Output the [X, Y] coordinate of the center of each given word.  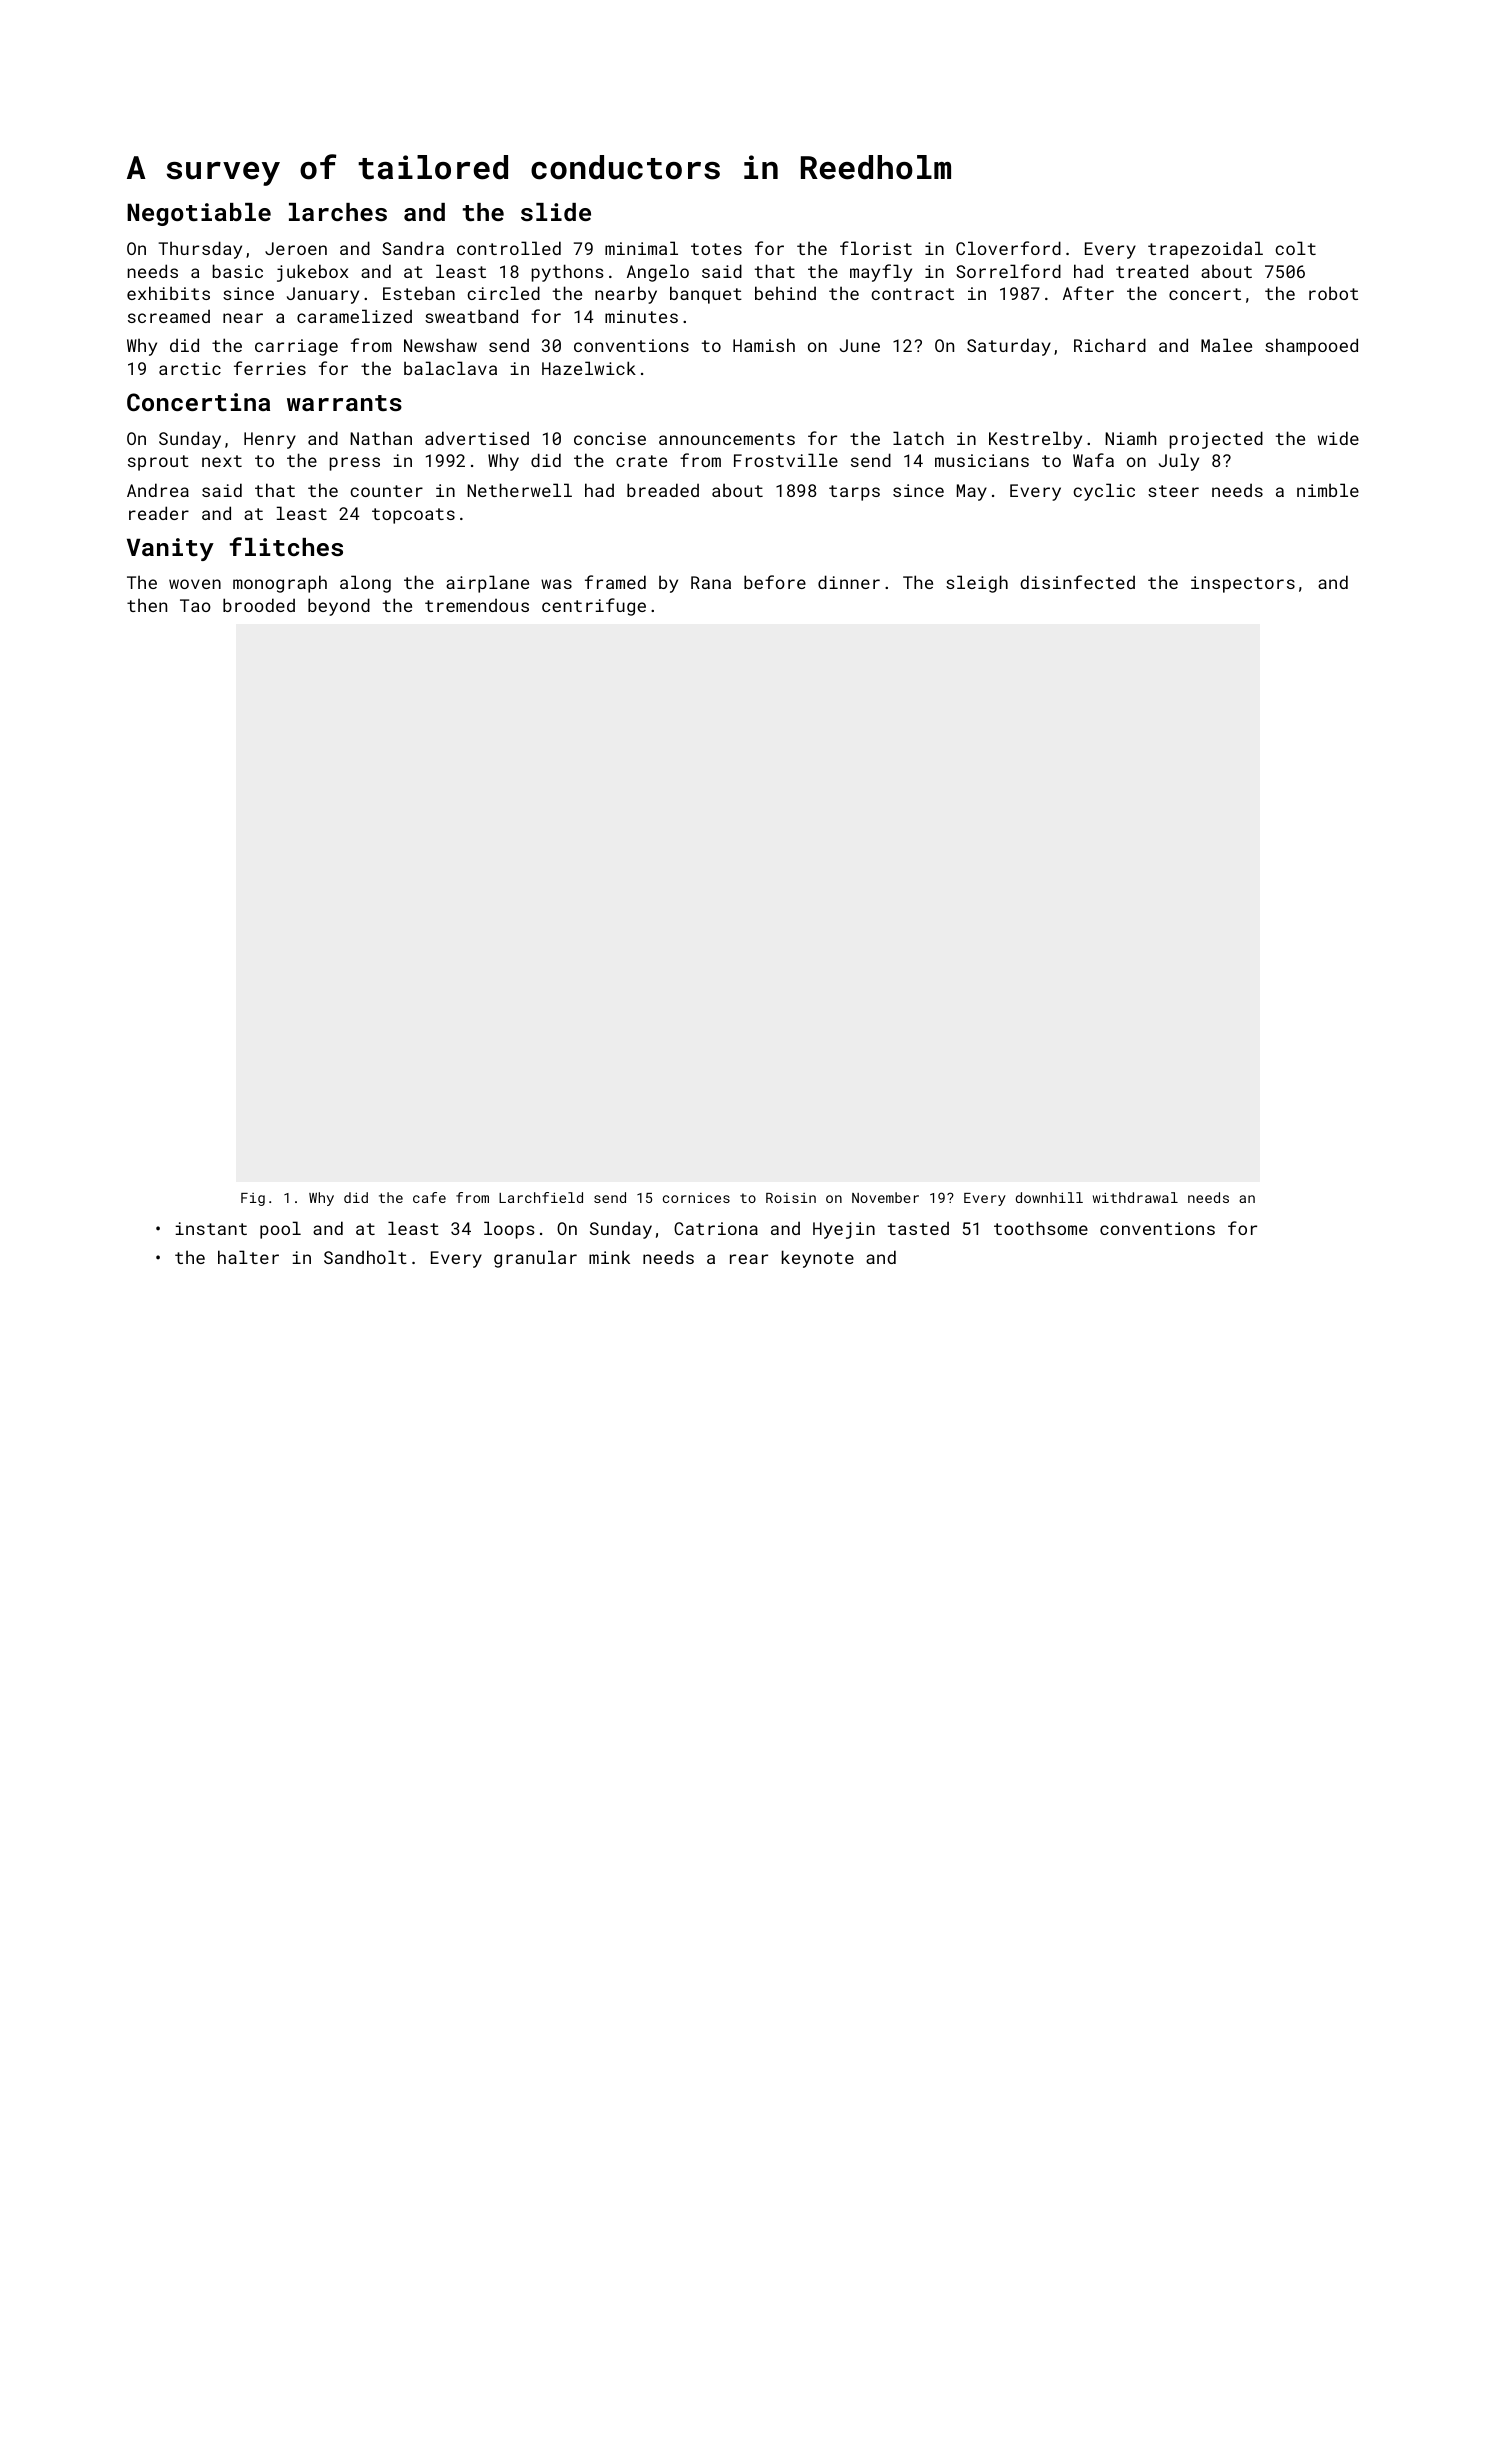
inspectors [1243, 584]
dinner [849, 582]
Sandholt [365, 1257]
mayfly [881, 273]
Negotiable [199, 214]
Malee [1226, 345]
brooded [259, 605]
